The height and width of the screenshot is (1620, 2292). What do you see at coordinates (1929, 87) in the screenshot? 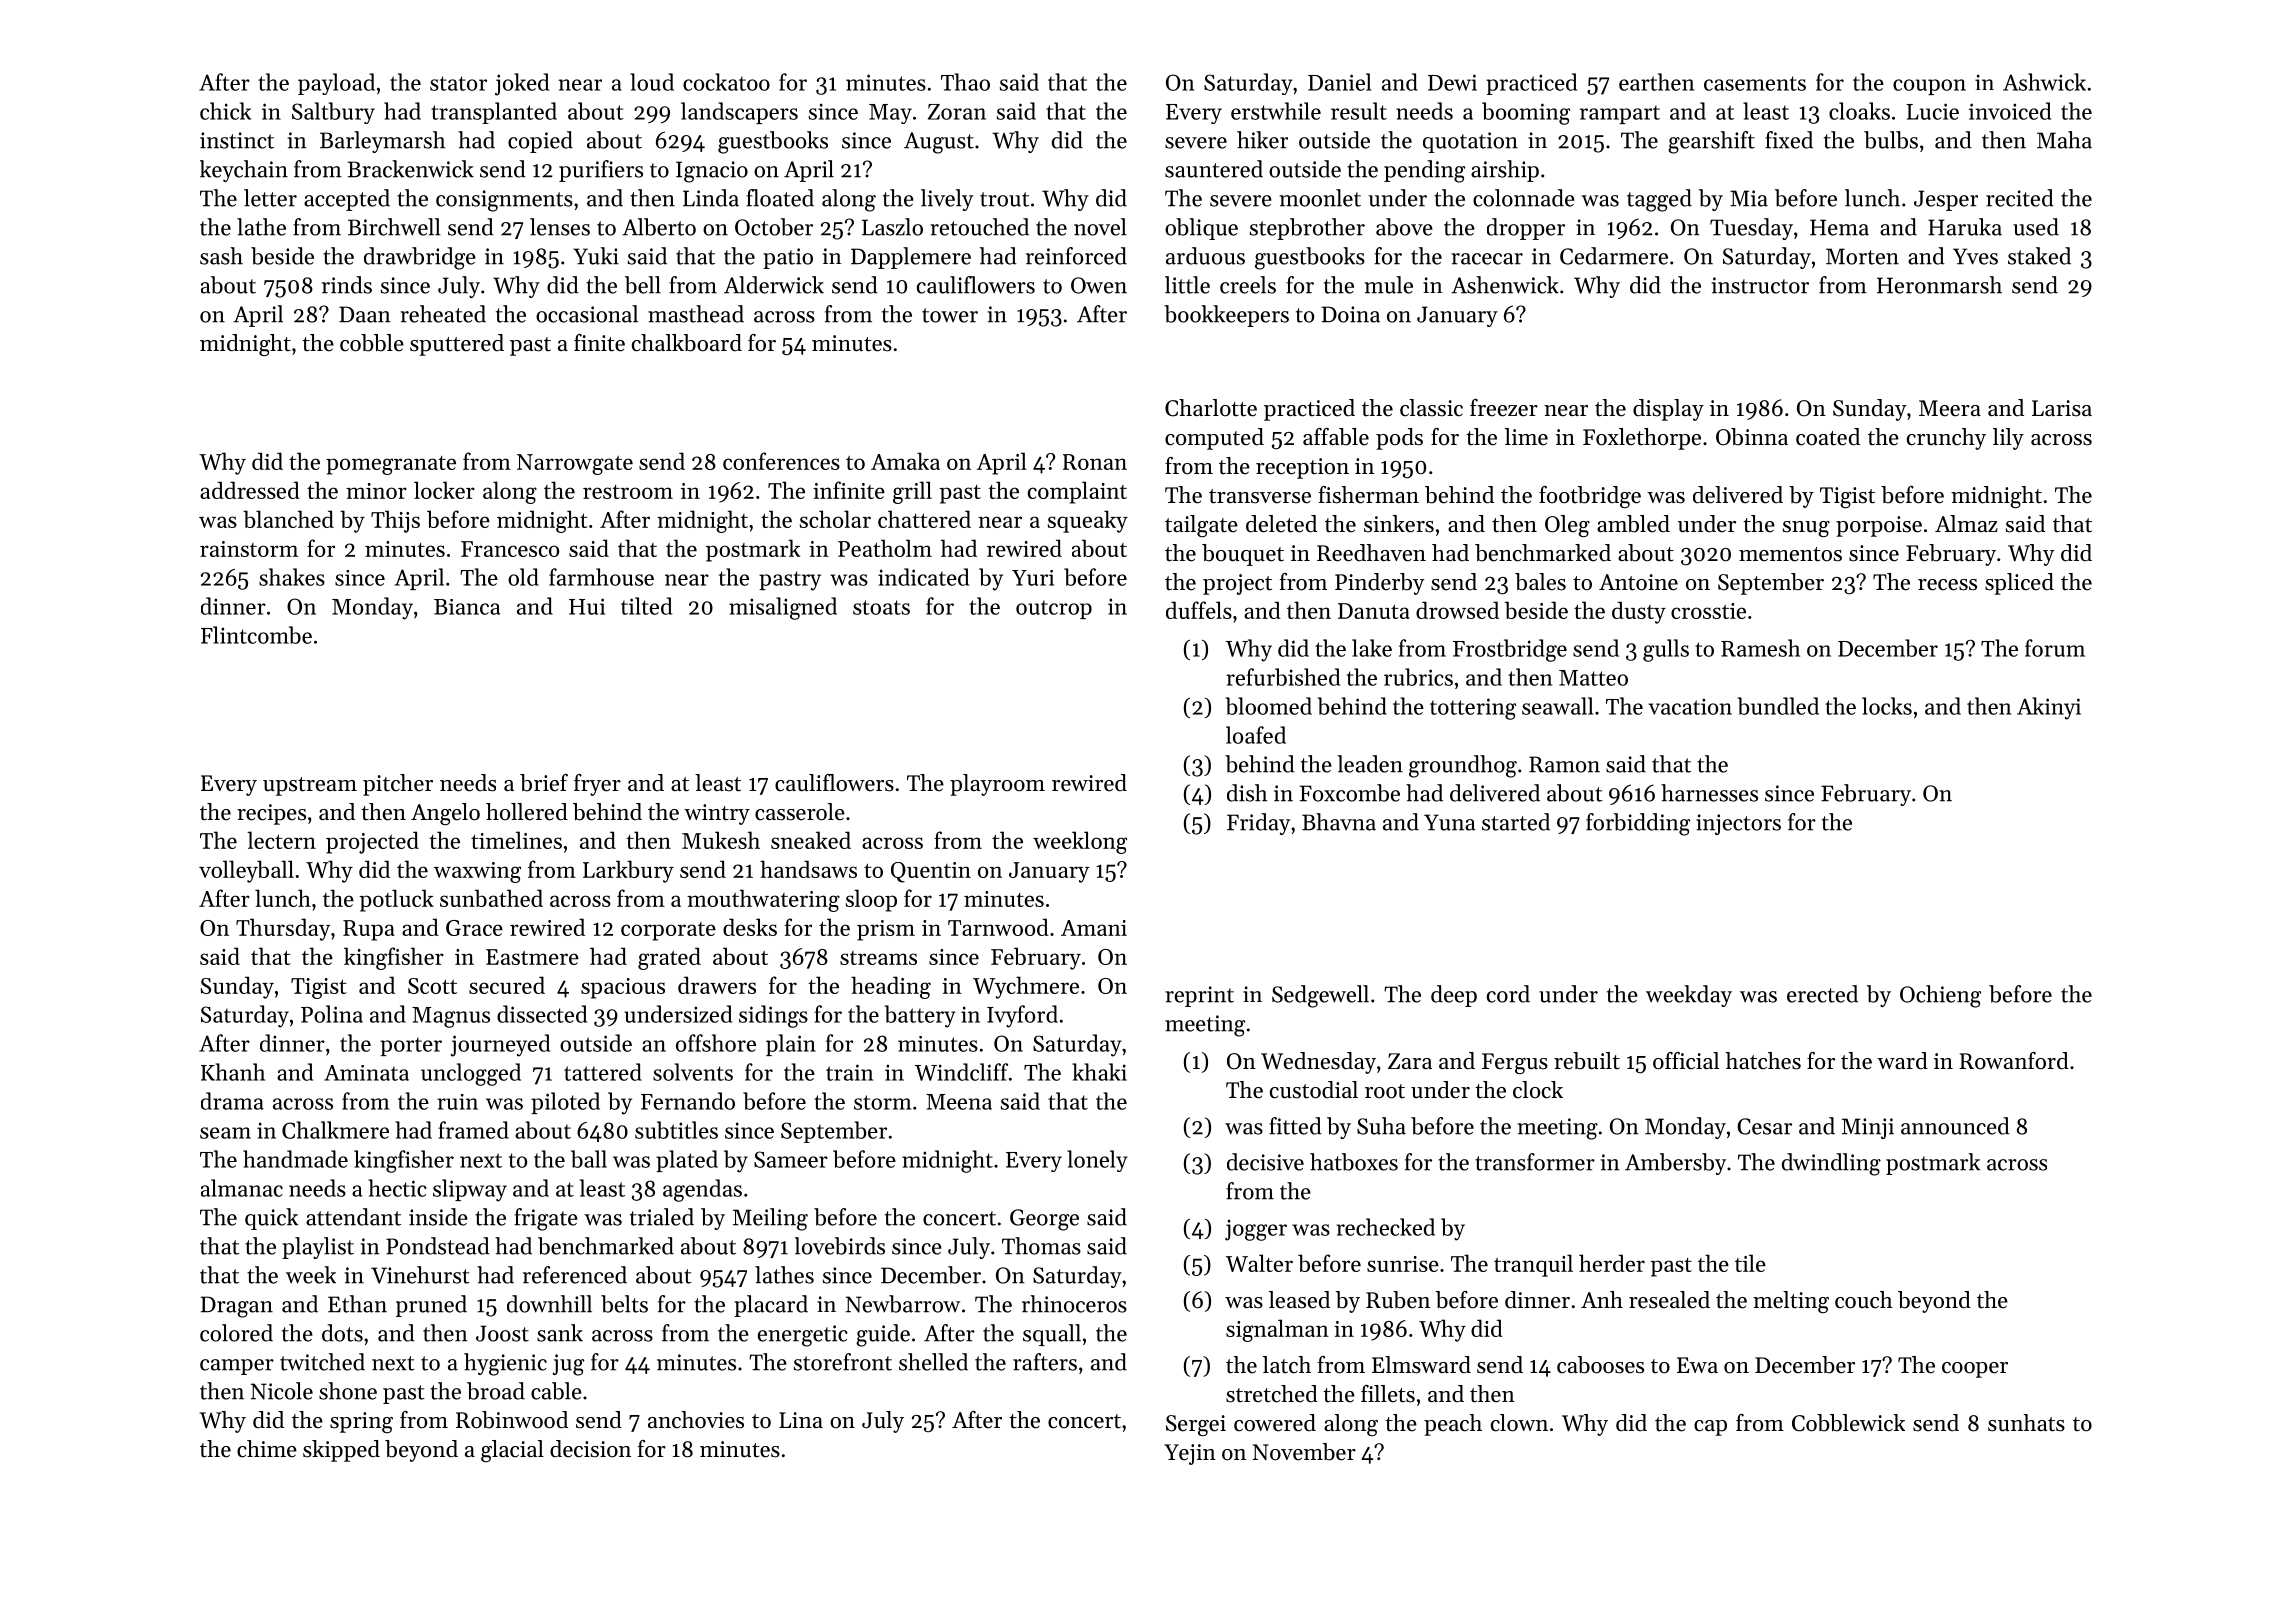
I see `coupon` at bounding box center [1929, 87].
